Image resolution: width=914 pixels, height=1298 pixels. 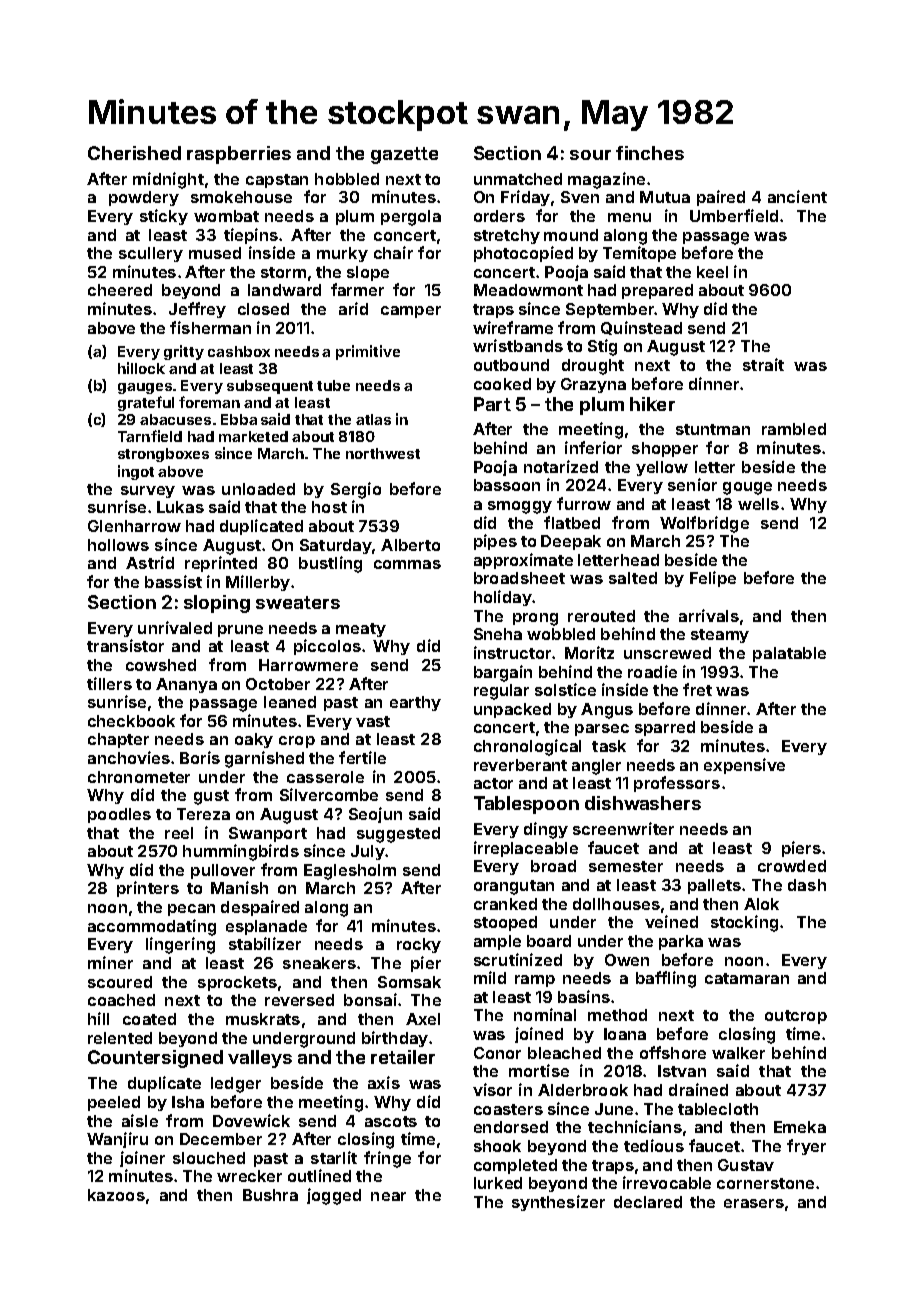 I want to click on Conor, so click(x=497, y=1053).
